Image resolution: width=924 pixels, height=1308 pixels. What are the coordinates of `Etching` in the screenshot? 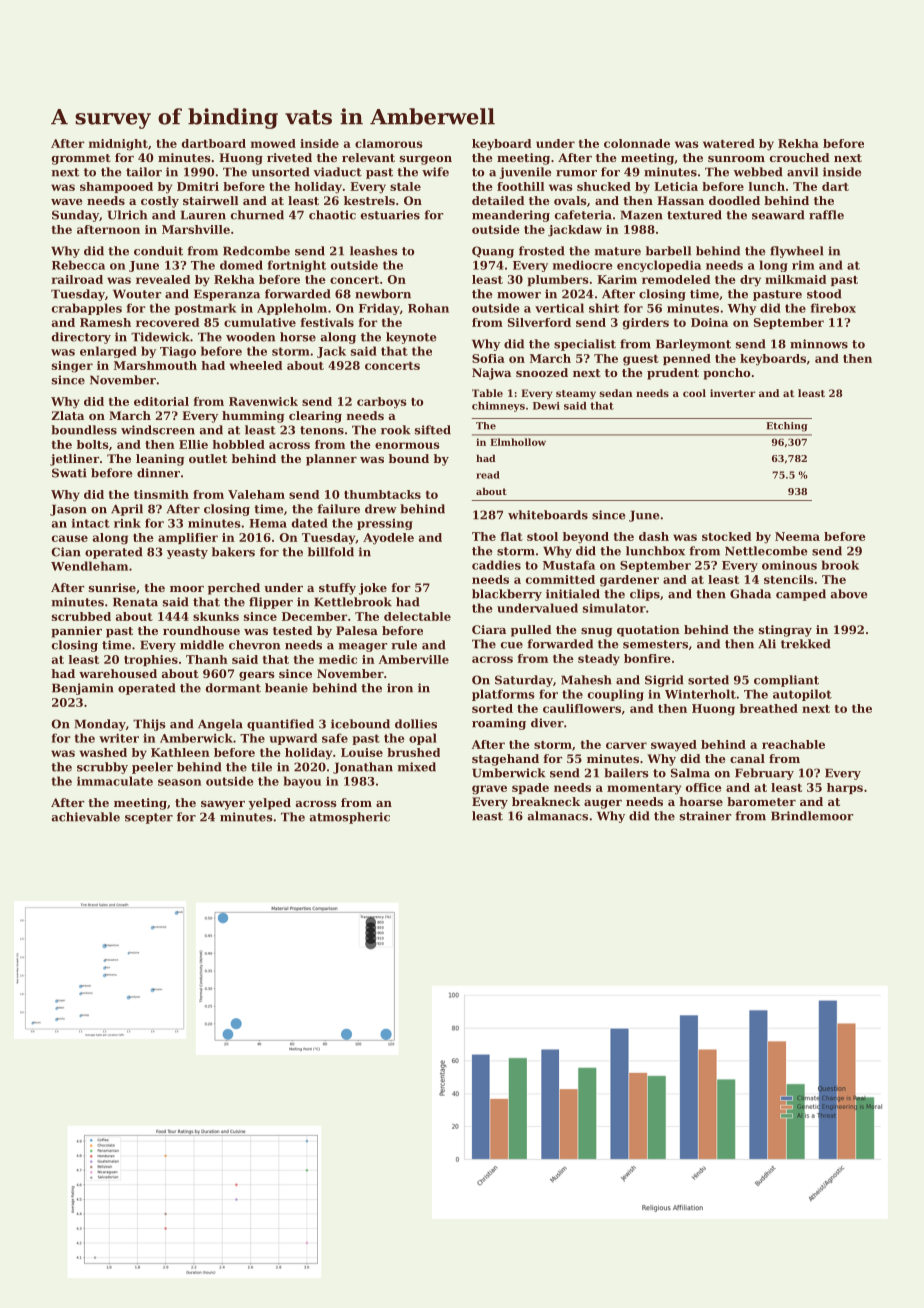 It's located at (787, 427).
